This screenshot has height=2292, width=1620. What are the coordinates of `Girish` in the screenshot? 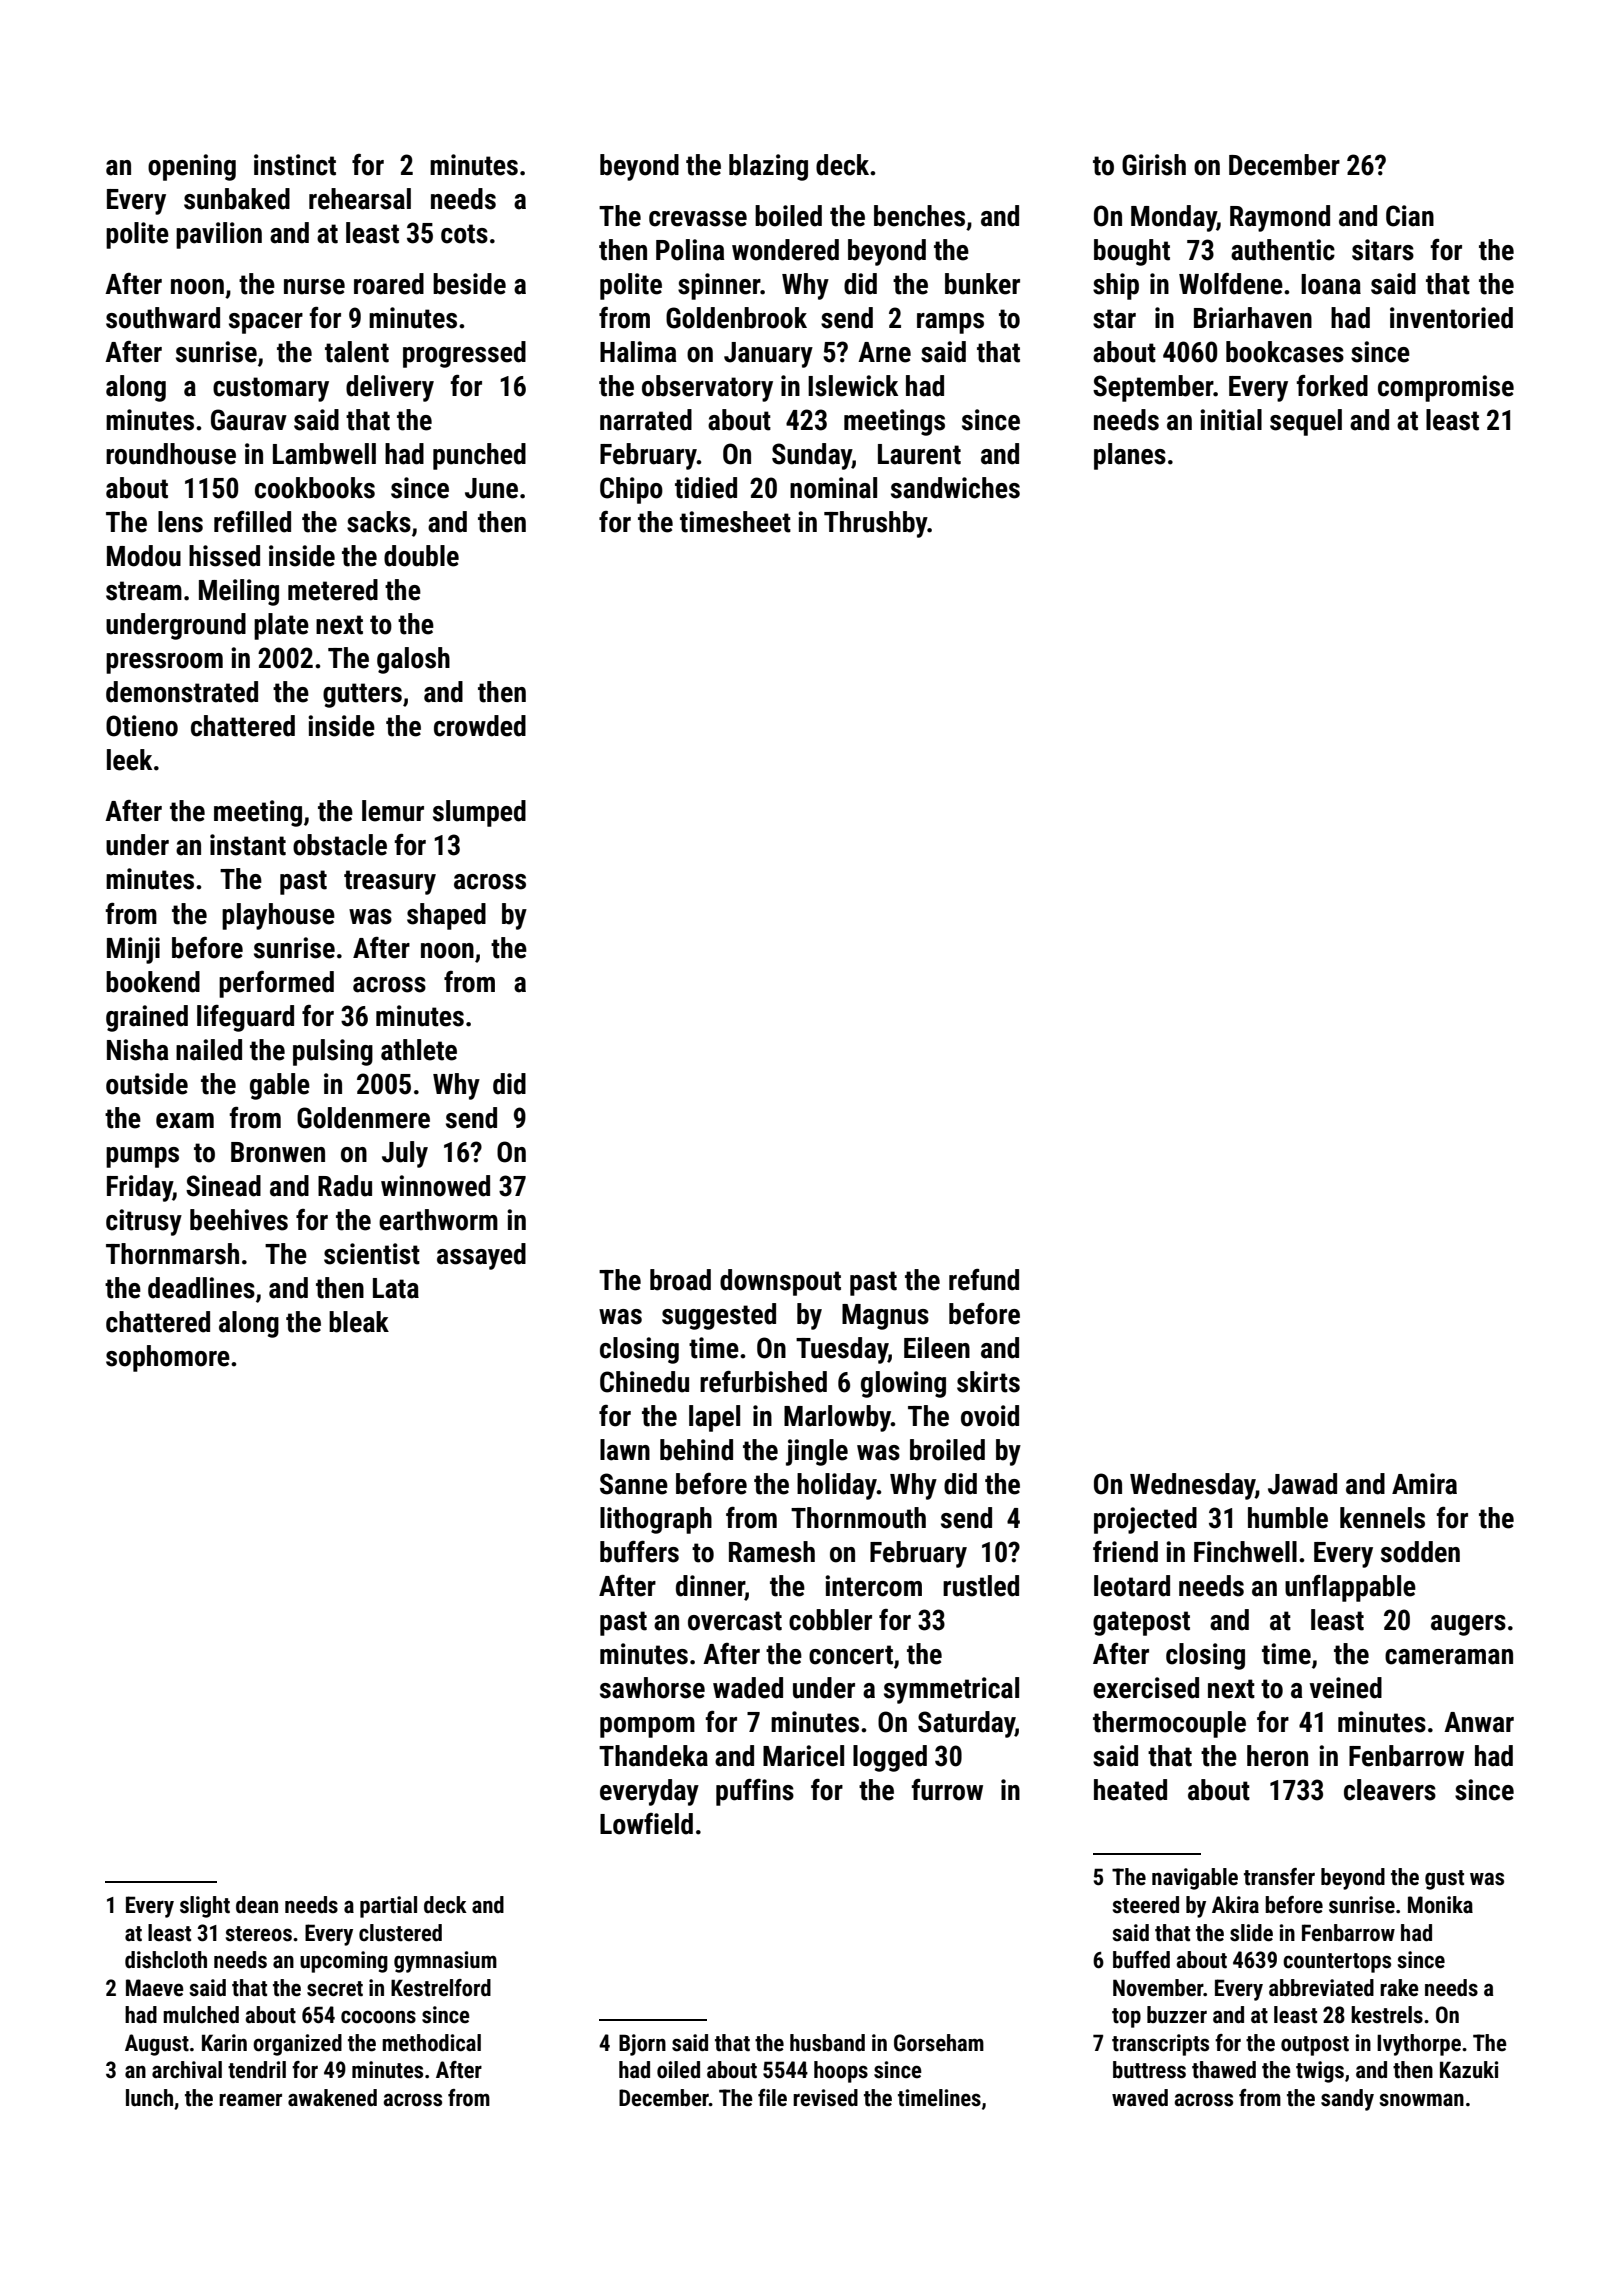 It's located at (1154, 165).
